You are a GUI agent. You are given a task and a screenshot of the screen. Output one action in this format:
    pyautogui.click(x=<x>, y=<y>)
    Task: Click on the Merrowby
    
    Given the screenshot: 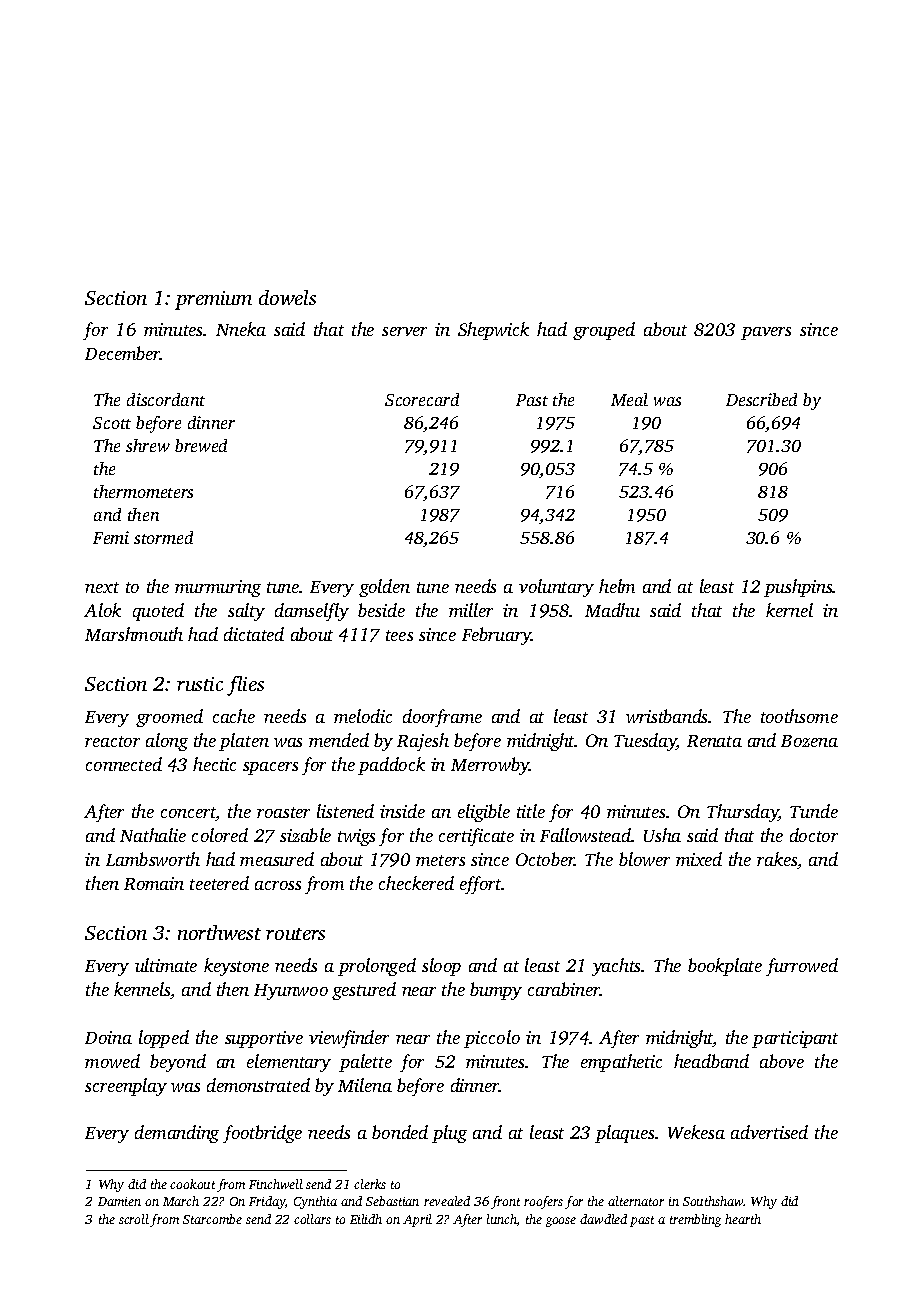 What is the action you would take?
    pyautogui.click(x=490, y=766)
